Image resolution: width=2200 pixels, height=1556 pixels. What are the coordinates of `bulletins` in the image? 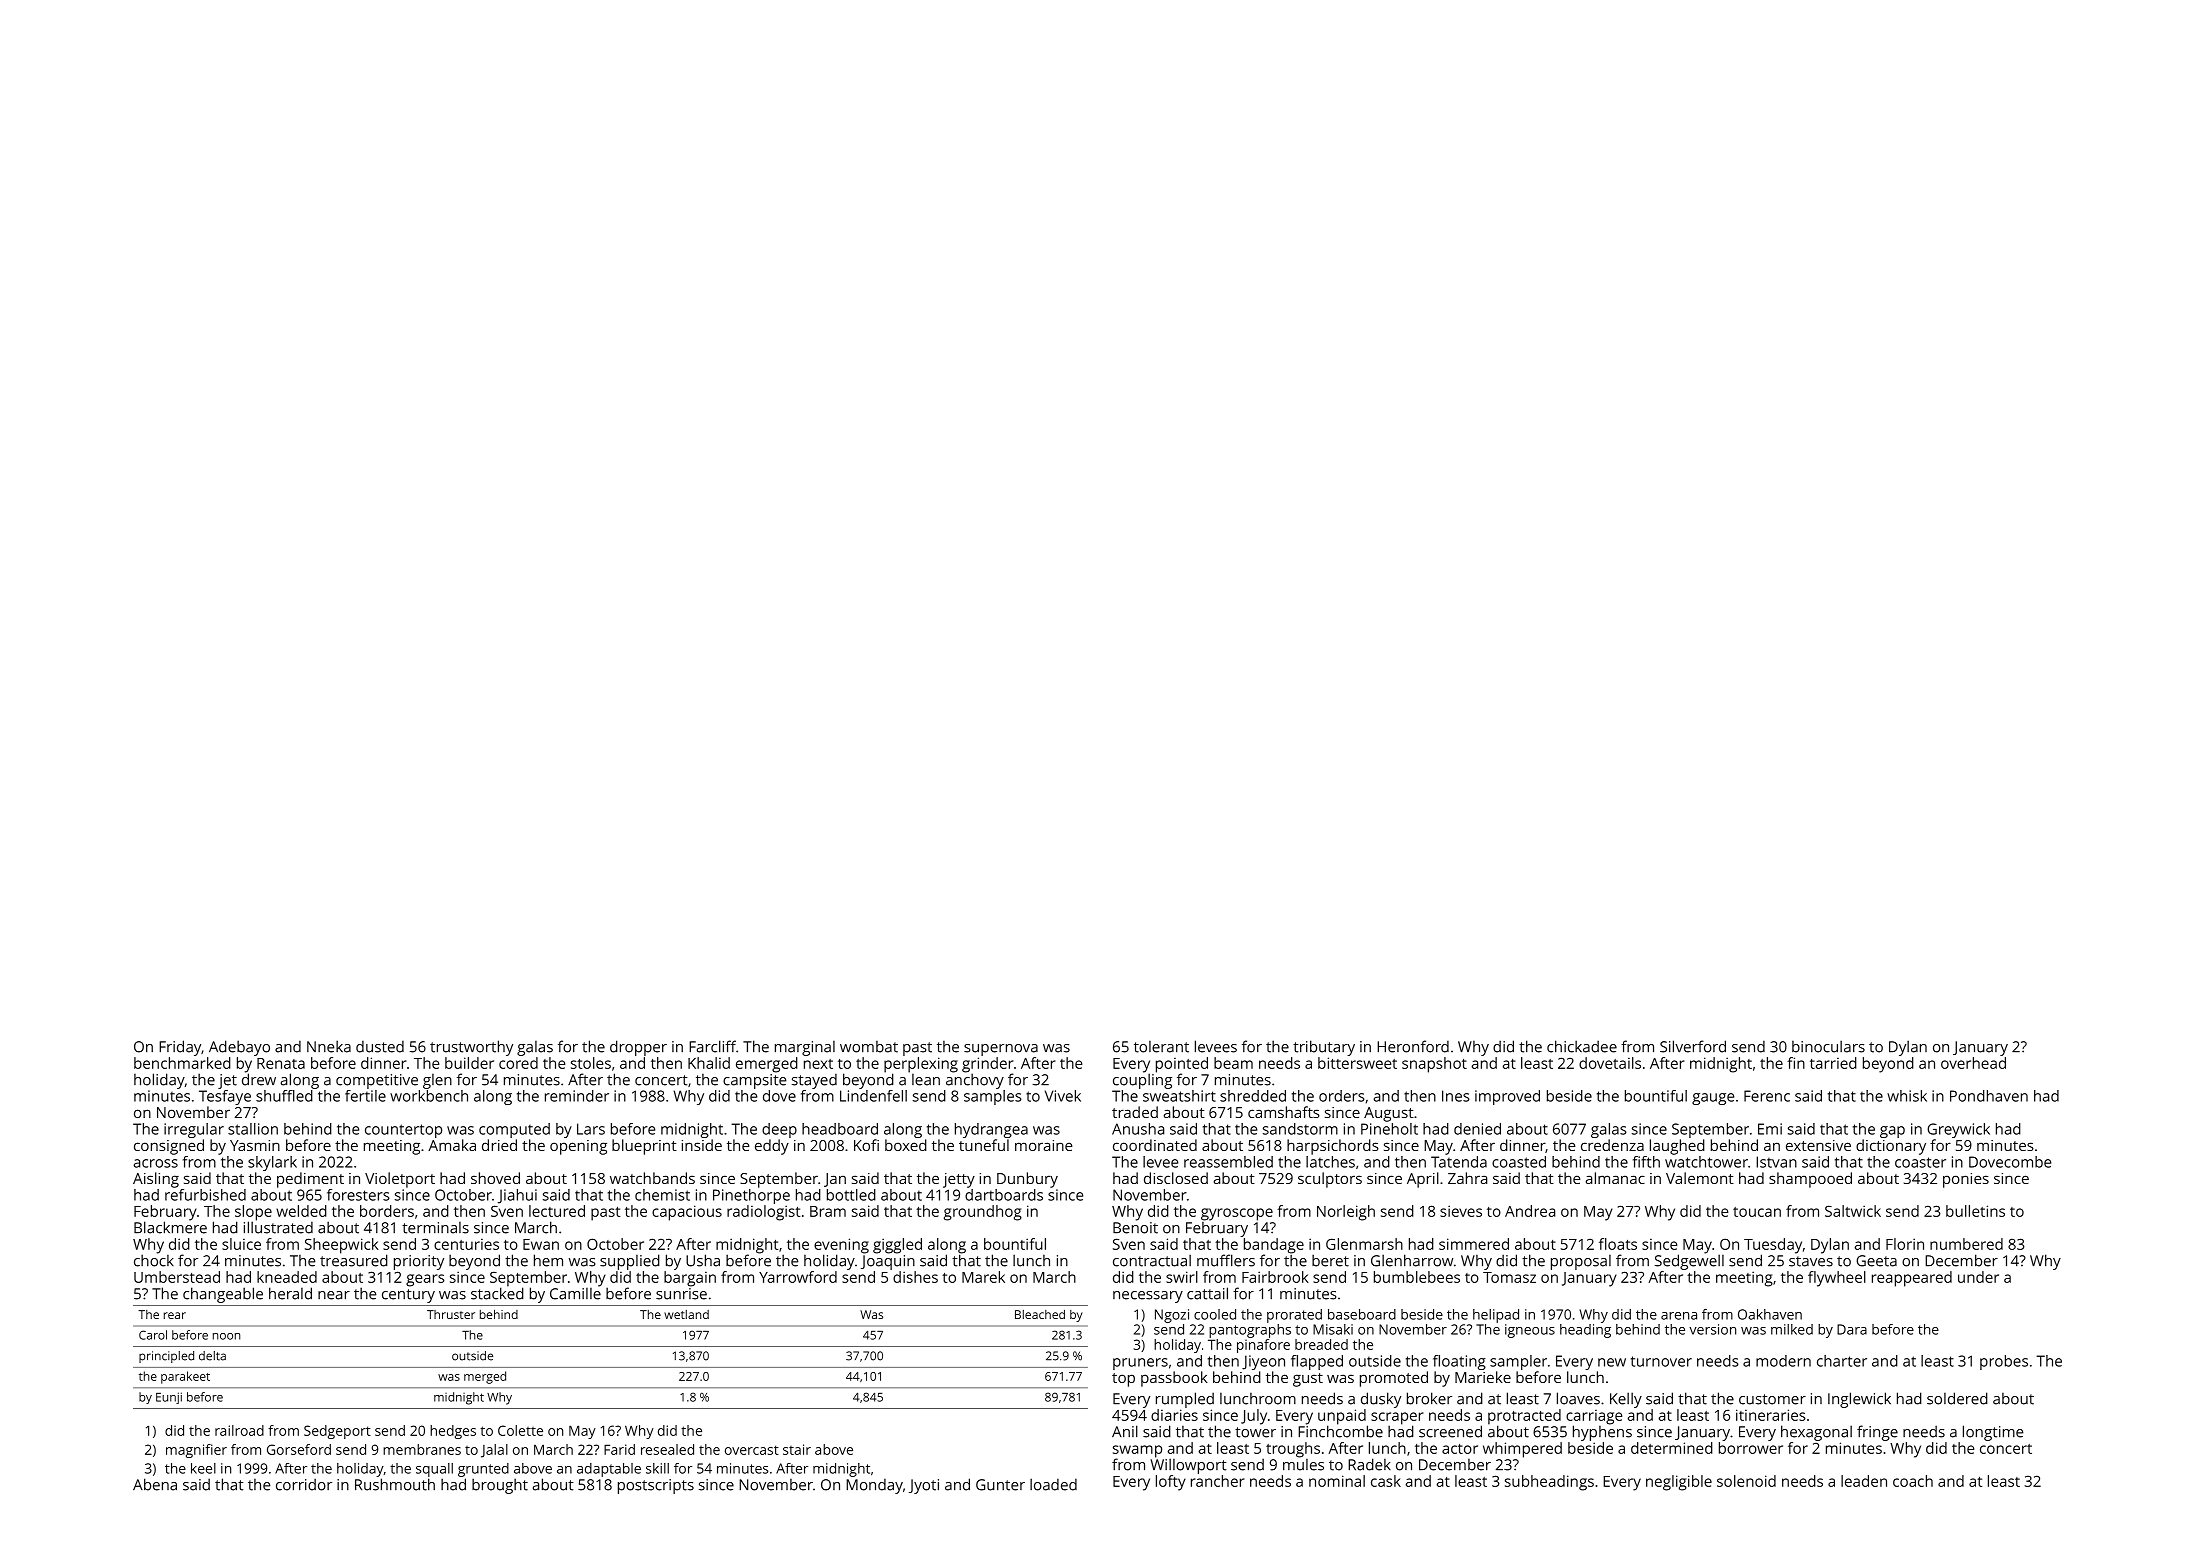 It's located at (1975, 1211).
